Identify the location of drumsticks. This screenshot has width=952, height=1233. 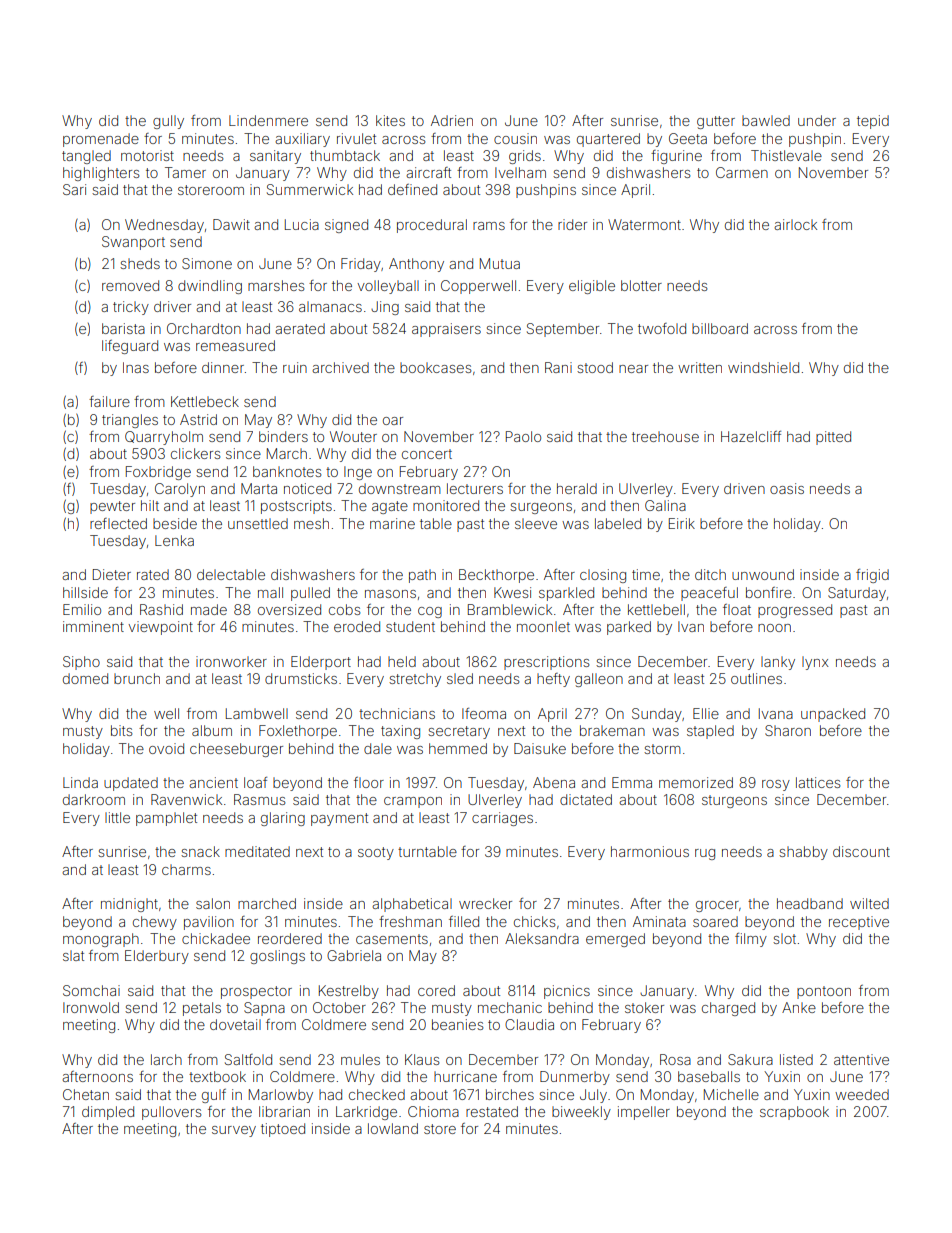
(301, 678).
